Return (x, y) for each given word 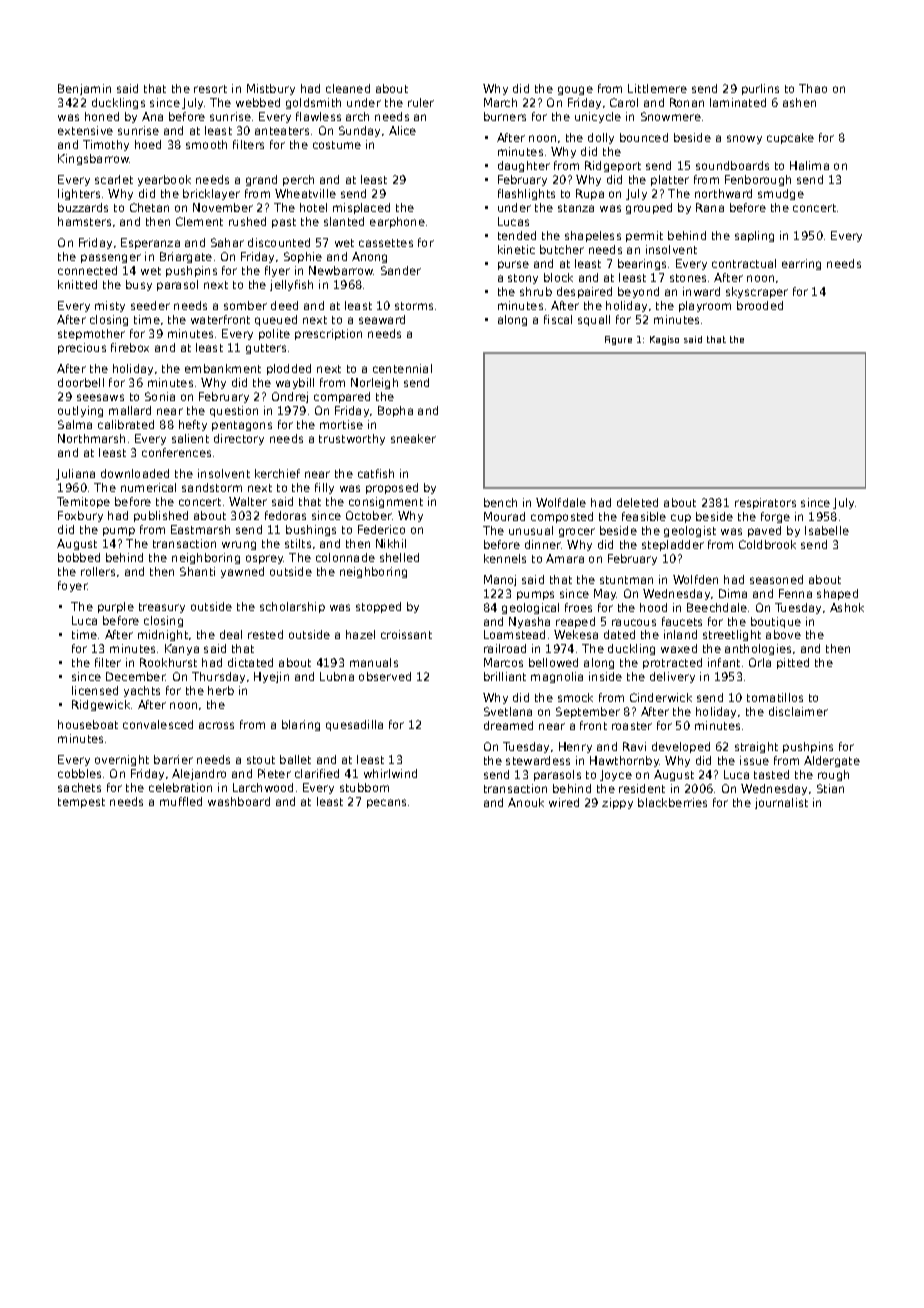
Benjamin (84, 89)
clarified (317, 773)
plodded (289, 369)
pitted (793, 663)
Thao (813, 88)
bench (500, 502)
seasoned (776, 579)
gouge (575, 90)
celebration (180, 787)
